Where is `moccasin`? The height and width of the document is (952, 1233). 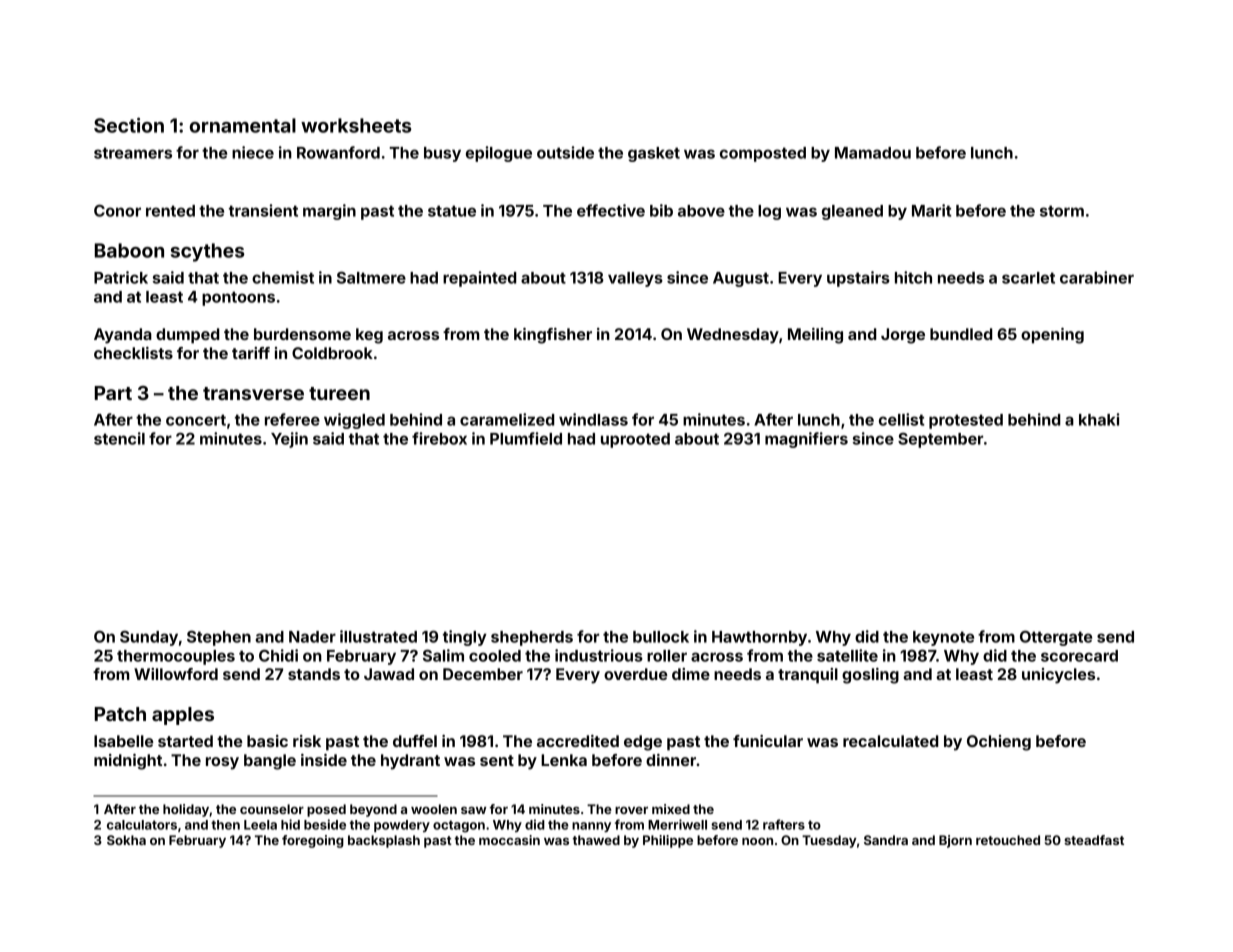
moccasin is located at coordinates (509, 840).
